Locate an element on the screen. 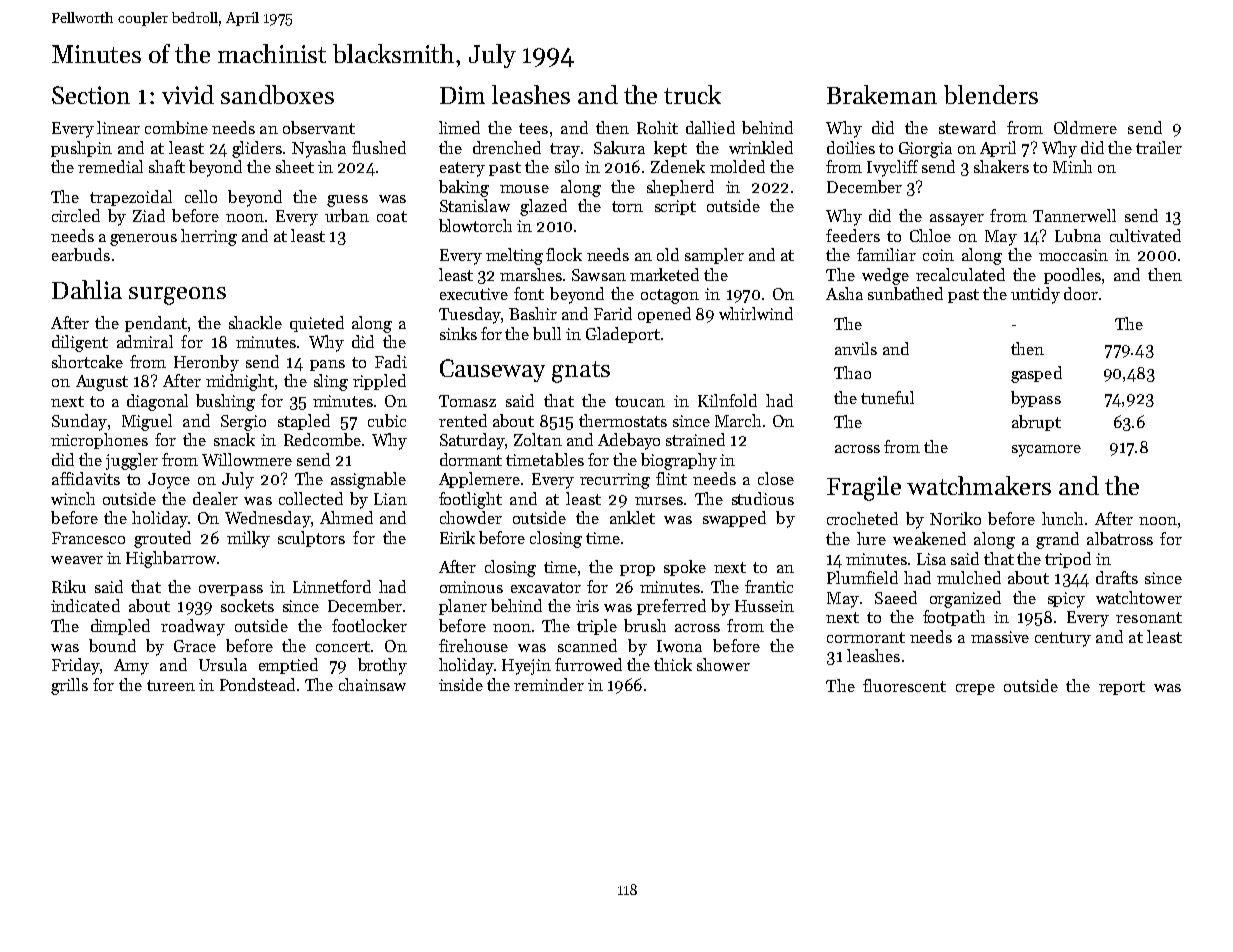 The width and height of the screenshot is (1233, 952). shackle is located at coordinates (255, 322).
